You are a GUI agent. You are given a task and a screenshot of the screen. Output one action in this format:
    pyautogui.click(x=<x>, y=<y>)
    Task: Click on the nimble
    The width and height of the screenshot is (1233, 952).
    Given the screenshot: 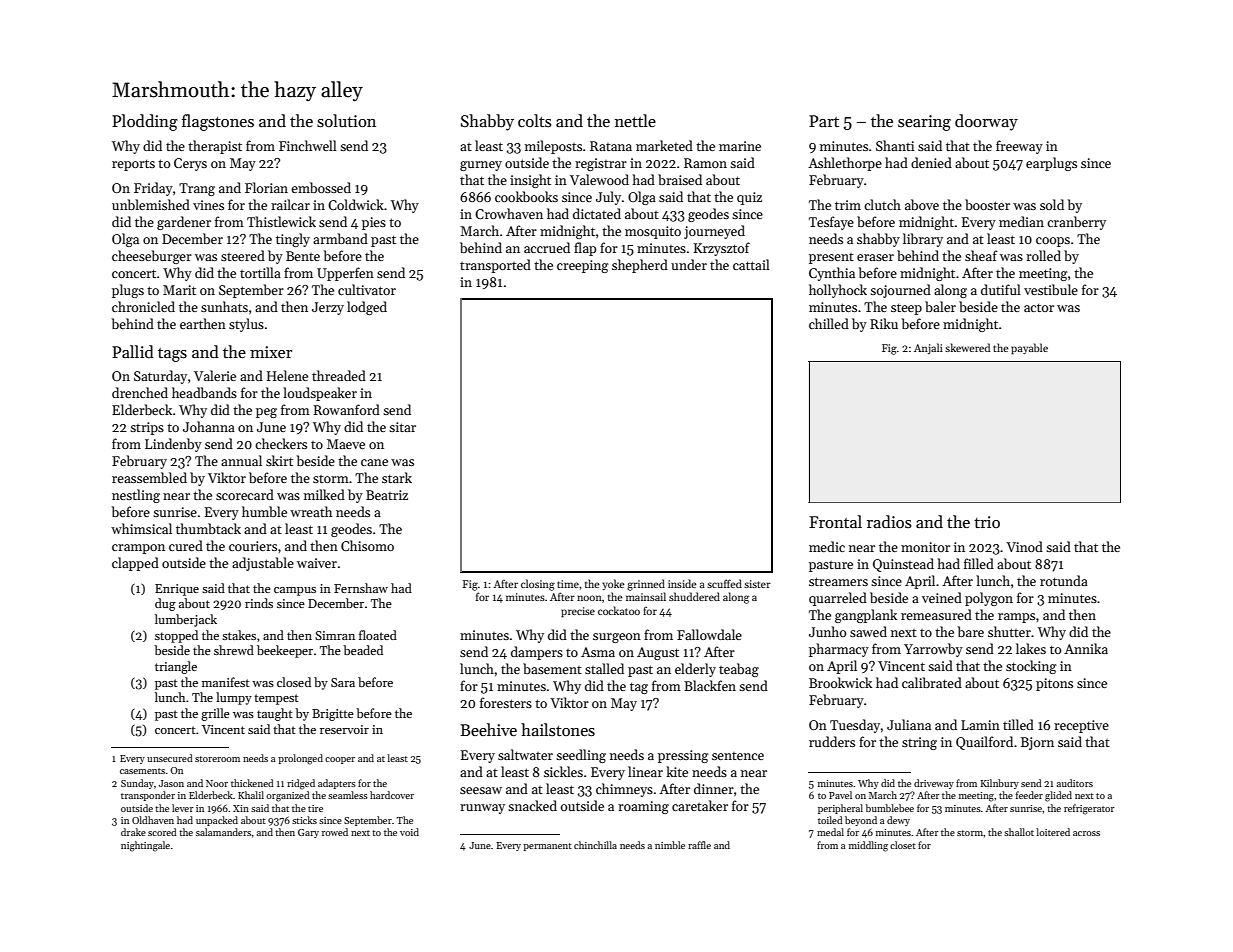 What is the action you would take?
    pyautogui.click(x=670, y=845)
